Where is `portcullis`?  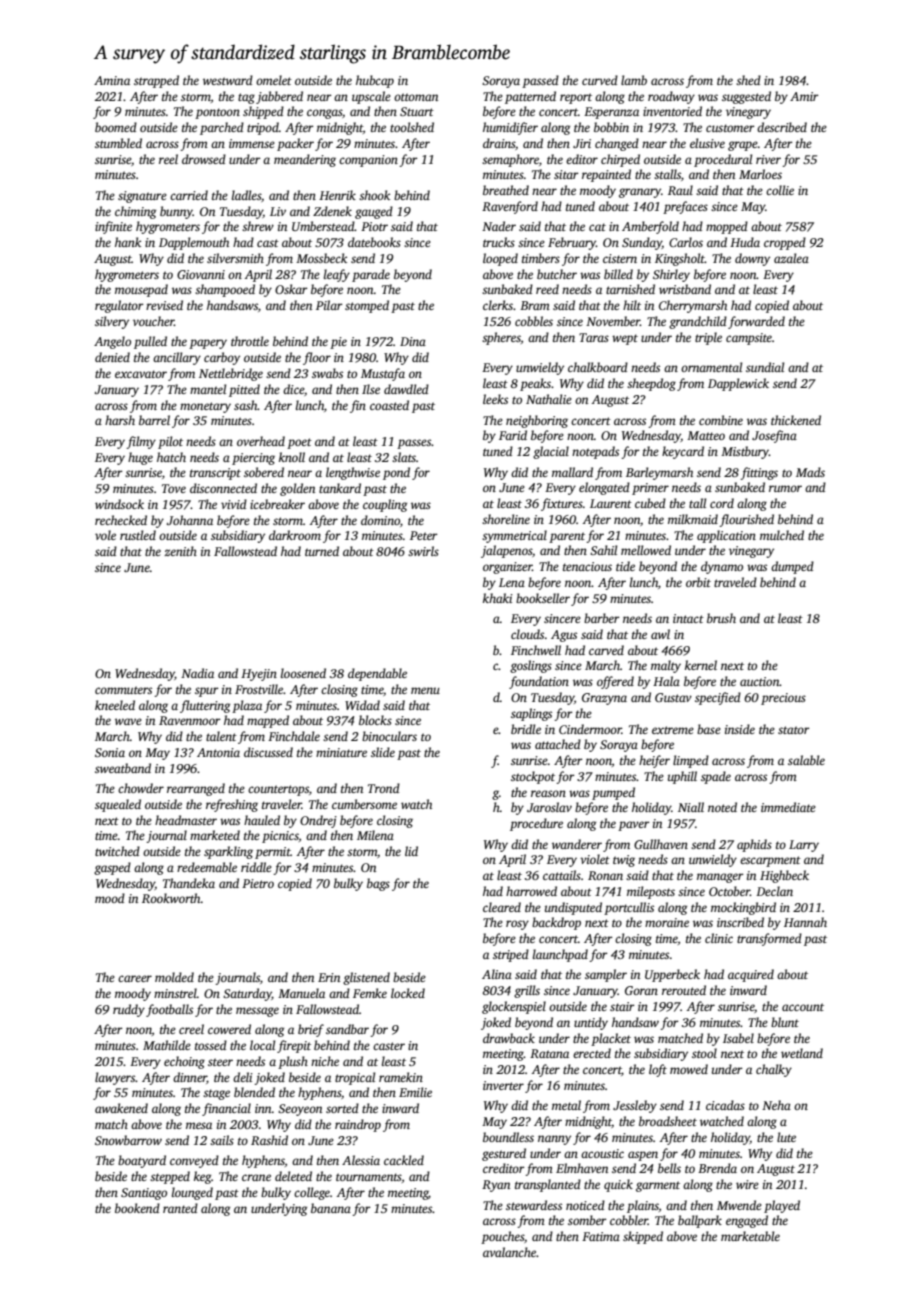 portcullis is located at coordinates (629, 908).
